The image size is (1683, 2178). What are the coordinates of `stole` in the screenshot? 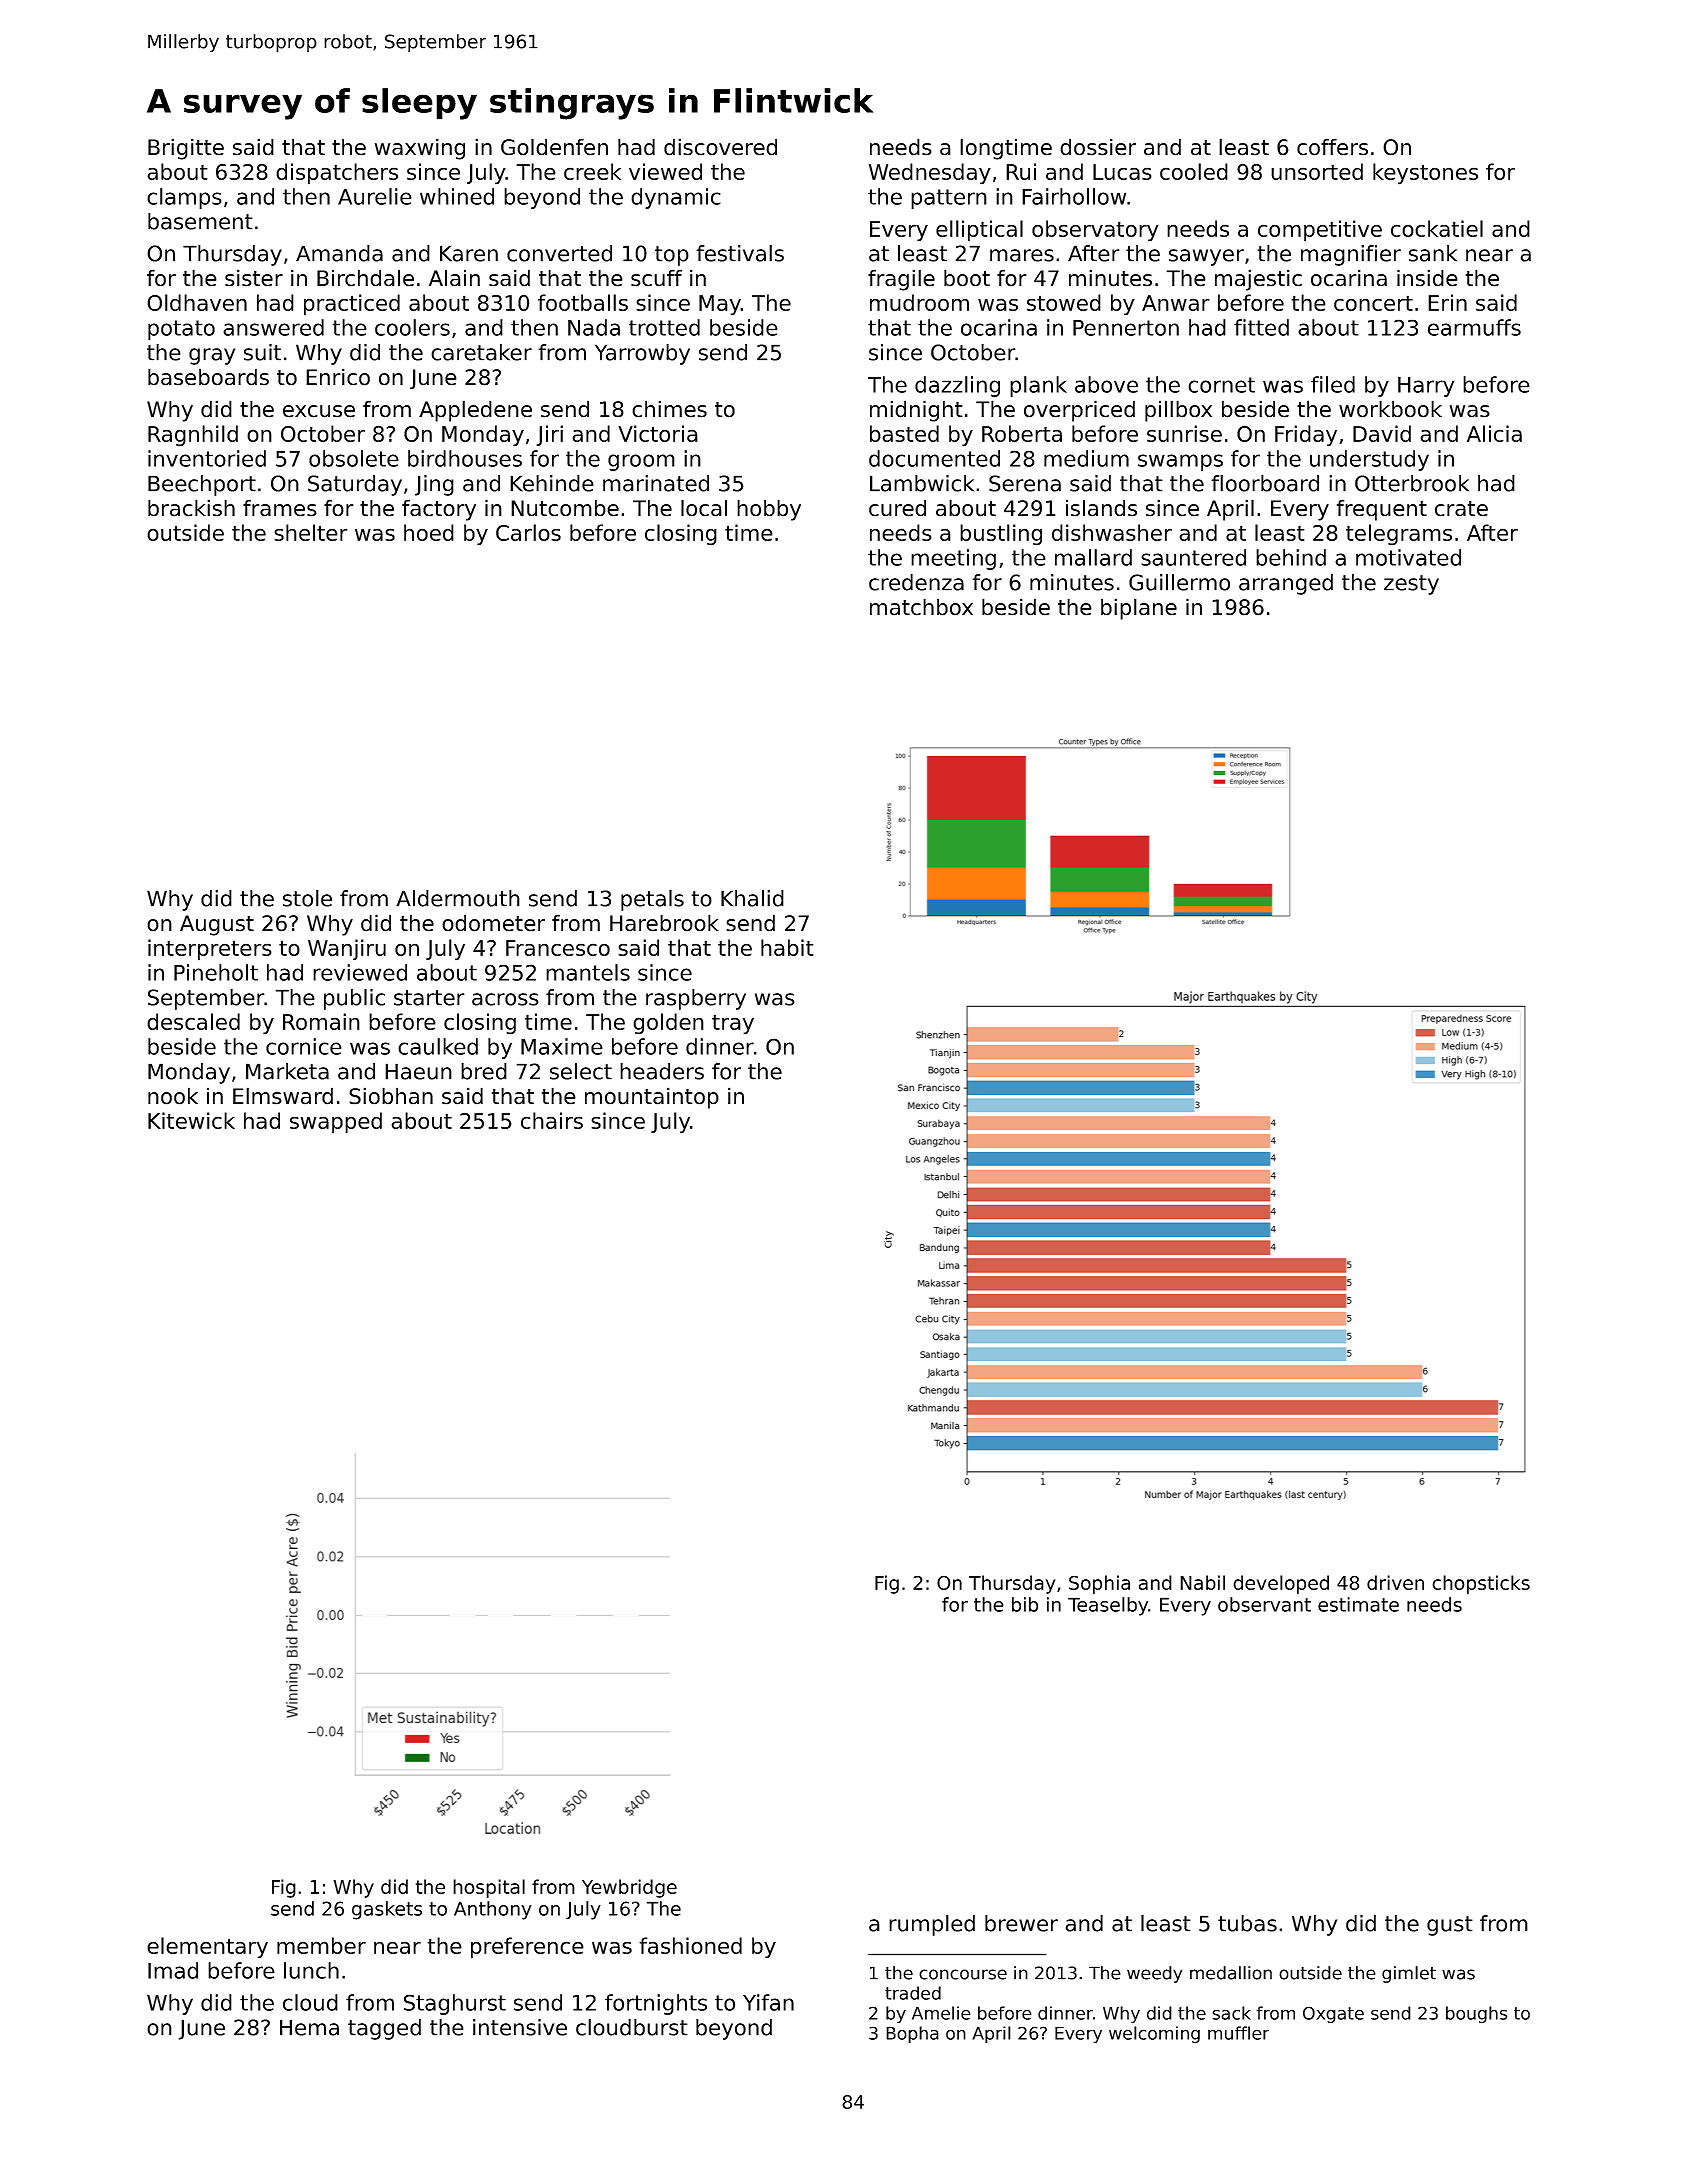 It's located at (307, 898).
